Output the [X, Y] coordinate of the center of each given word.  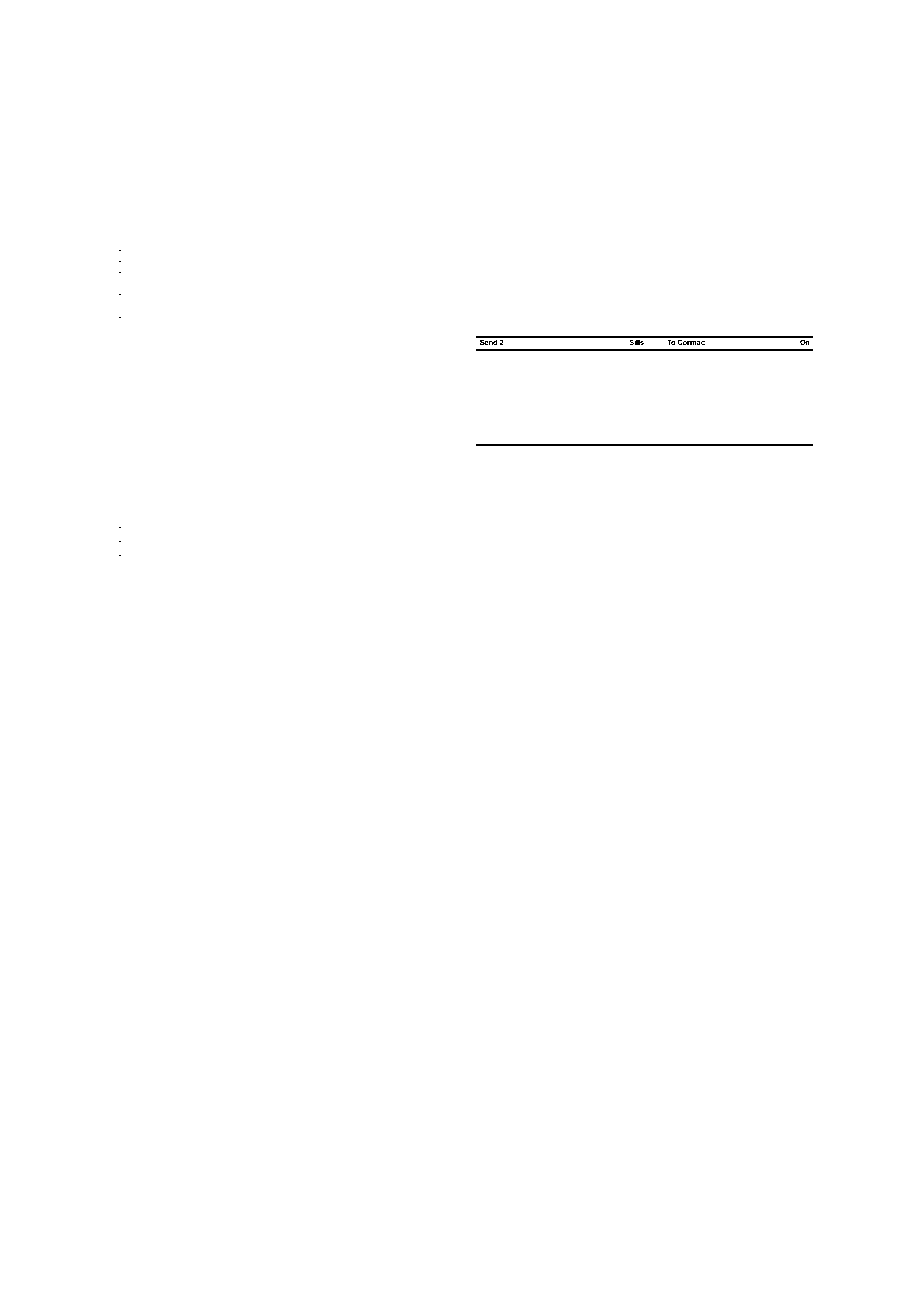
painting [287, 339]
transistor [632, 73]
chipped [399, 73]
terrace [788, 495]
